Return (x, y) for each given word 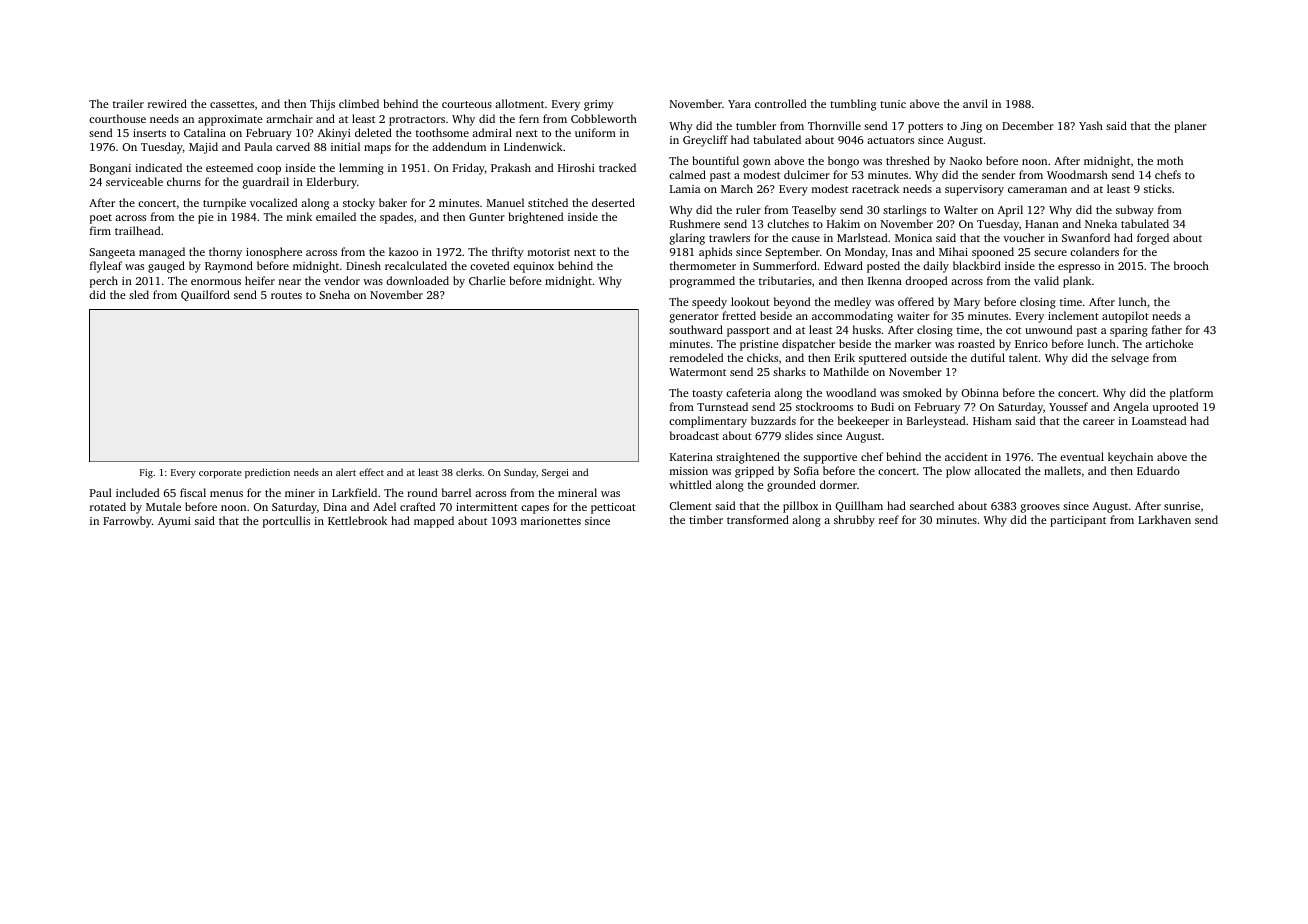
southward (696, 329)
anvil (975, 103)
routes (286, 295)
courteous (467, 104)
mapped (434, 522)
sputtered (882, 359)
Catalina (205, 132)
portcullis (286, 522)
